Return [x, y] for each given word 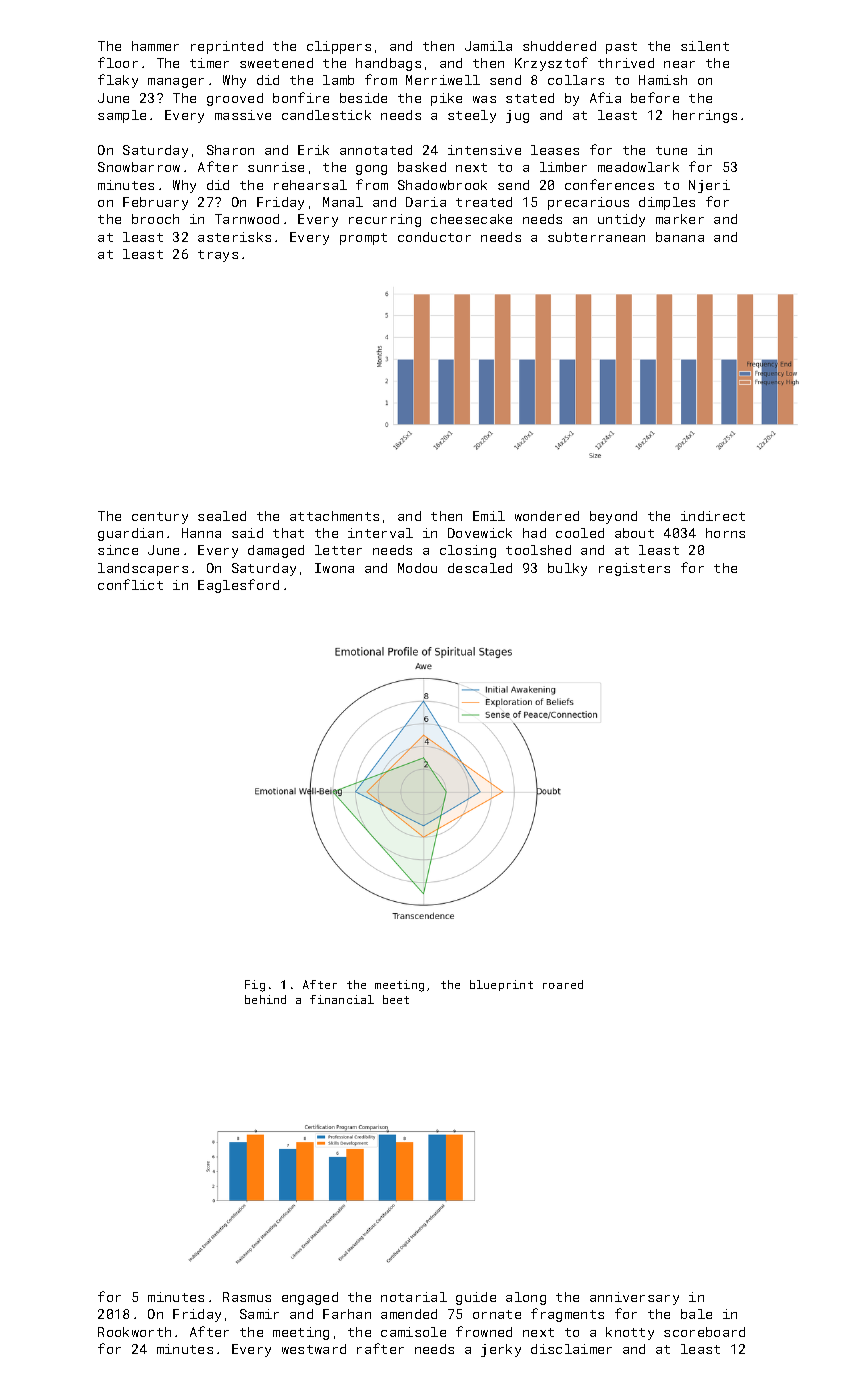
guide [476, 1298]
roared [563, 984]
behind [265, 999]
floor [118, 62]
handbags [388, 64]
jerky [501, 1350]
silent [705, 46]
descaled [480, 568]
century [160, 518]
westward [314, 1349]
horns [725, 533]
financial [342, 999]
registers [634, 569]
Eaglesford [238, 586]
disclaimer [571, 1349]
